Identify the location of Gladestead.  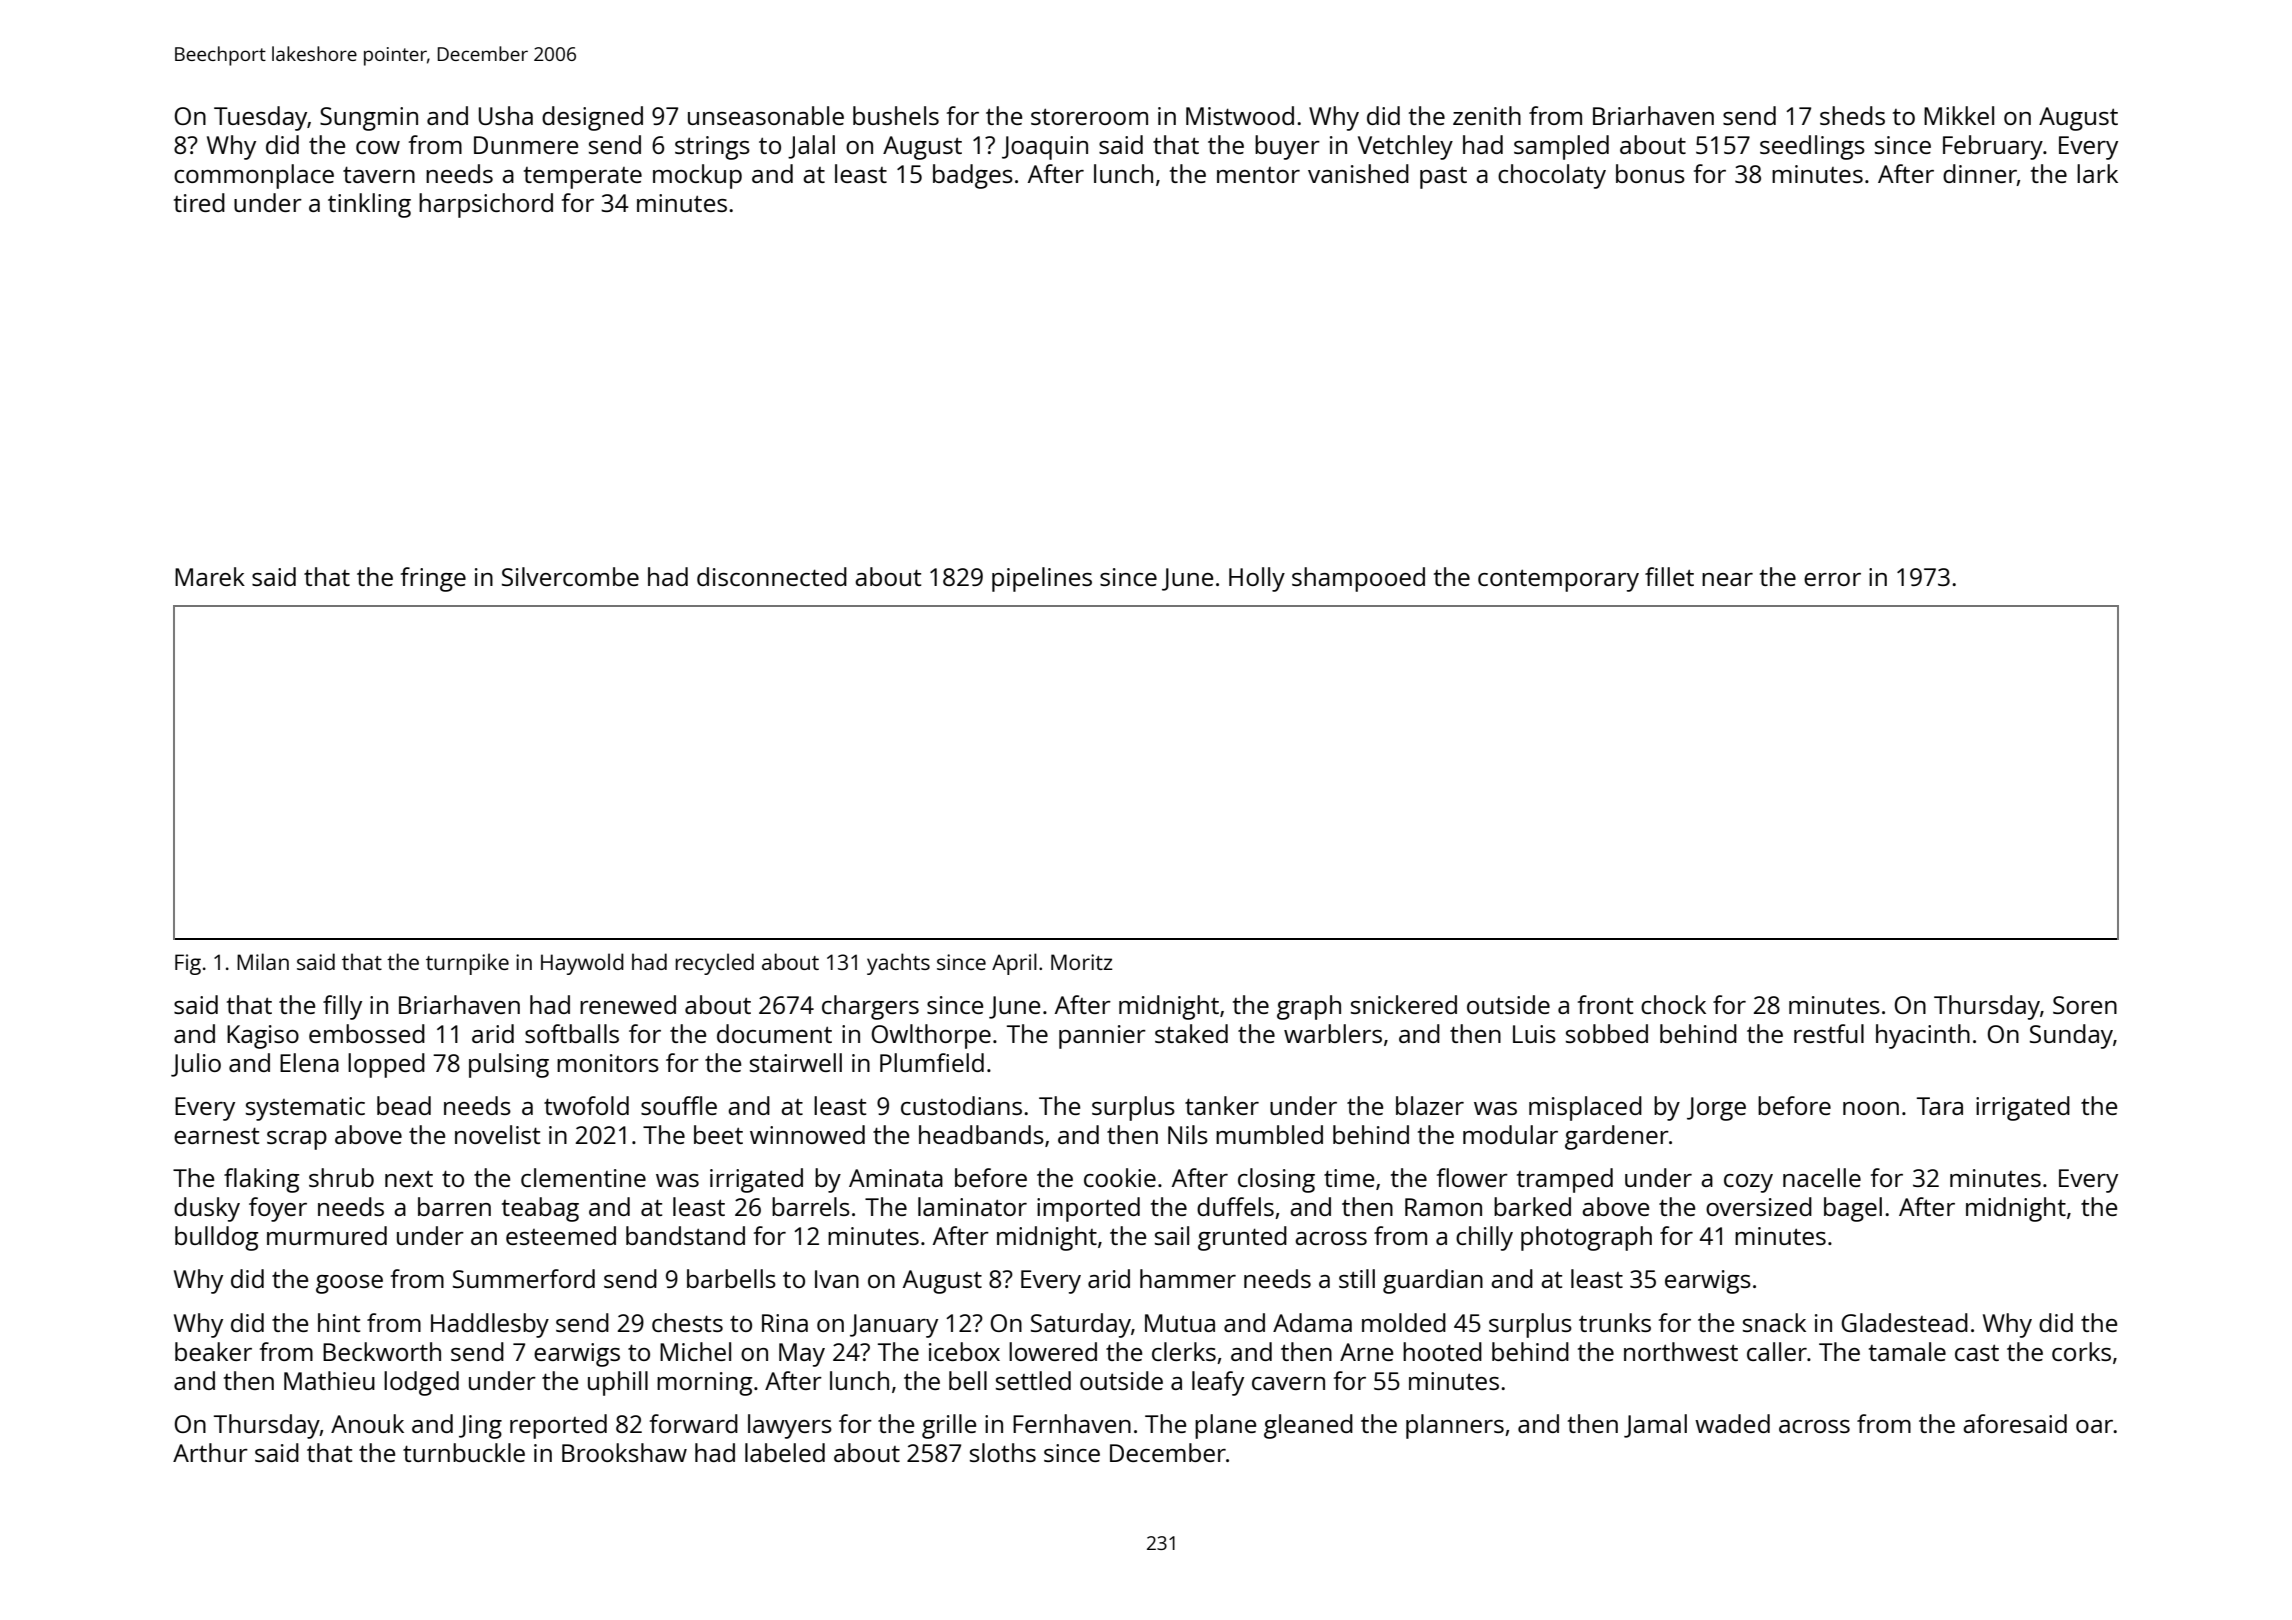
(1904, 1322).
